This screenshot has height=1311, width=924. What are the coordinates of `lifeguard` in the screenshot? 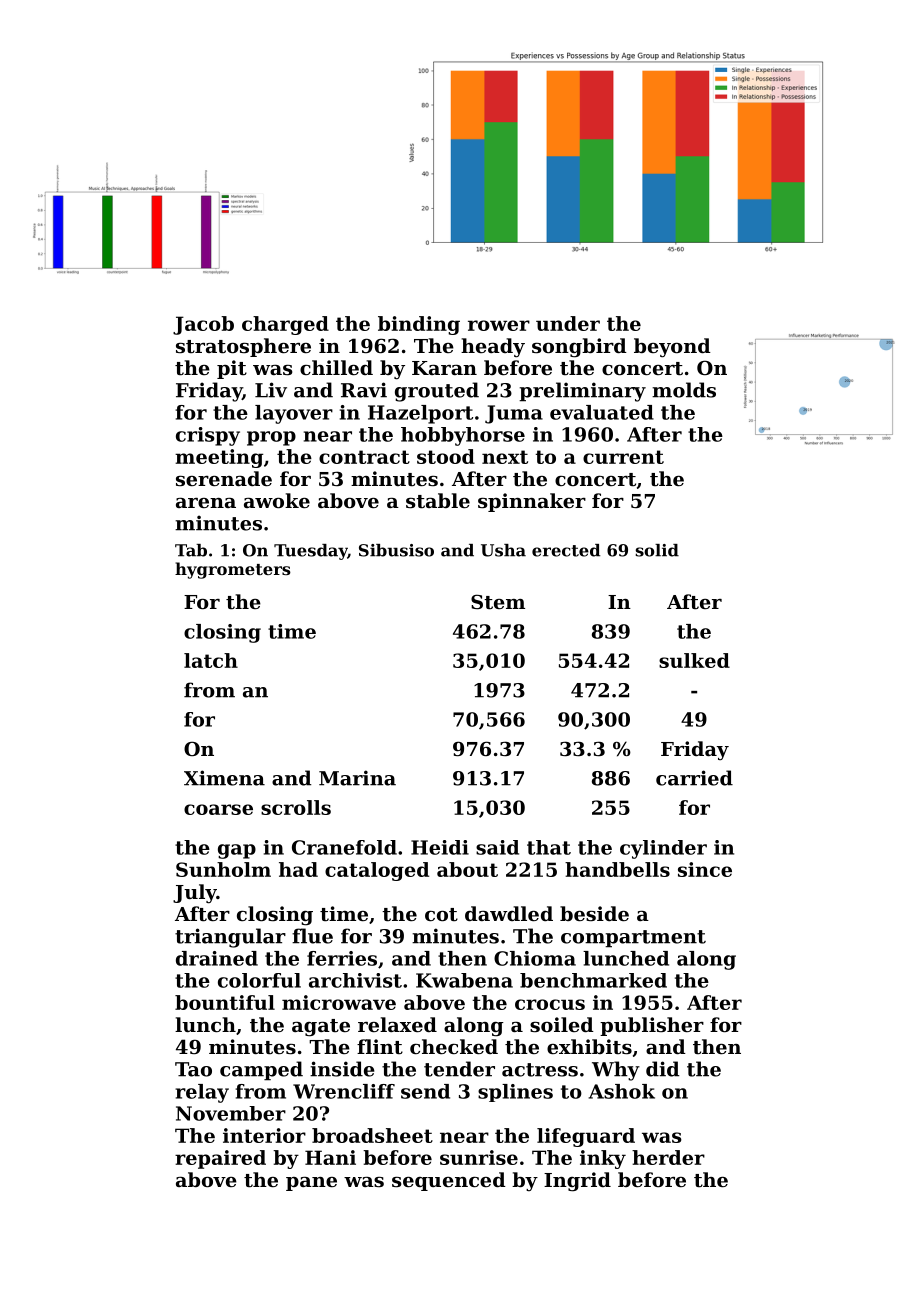 It's located at (586, 1137).
